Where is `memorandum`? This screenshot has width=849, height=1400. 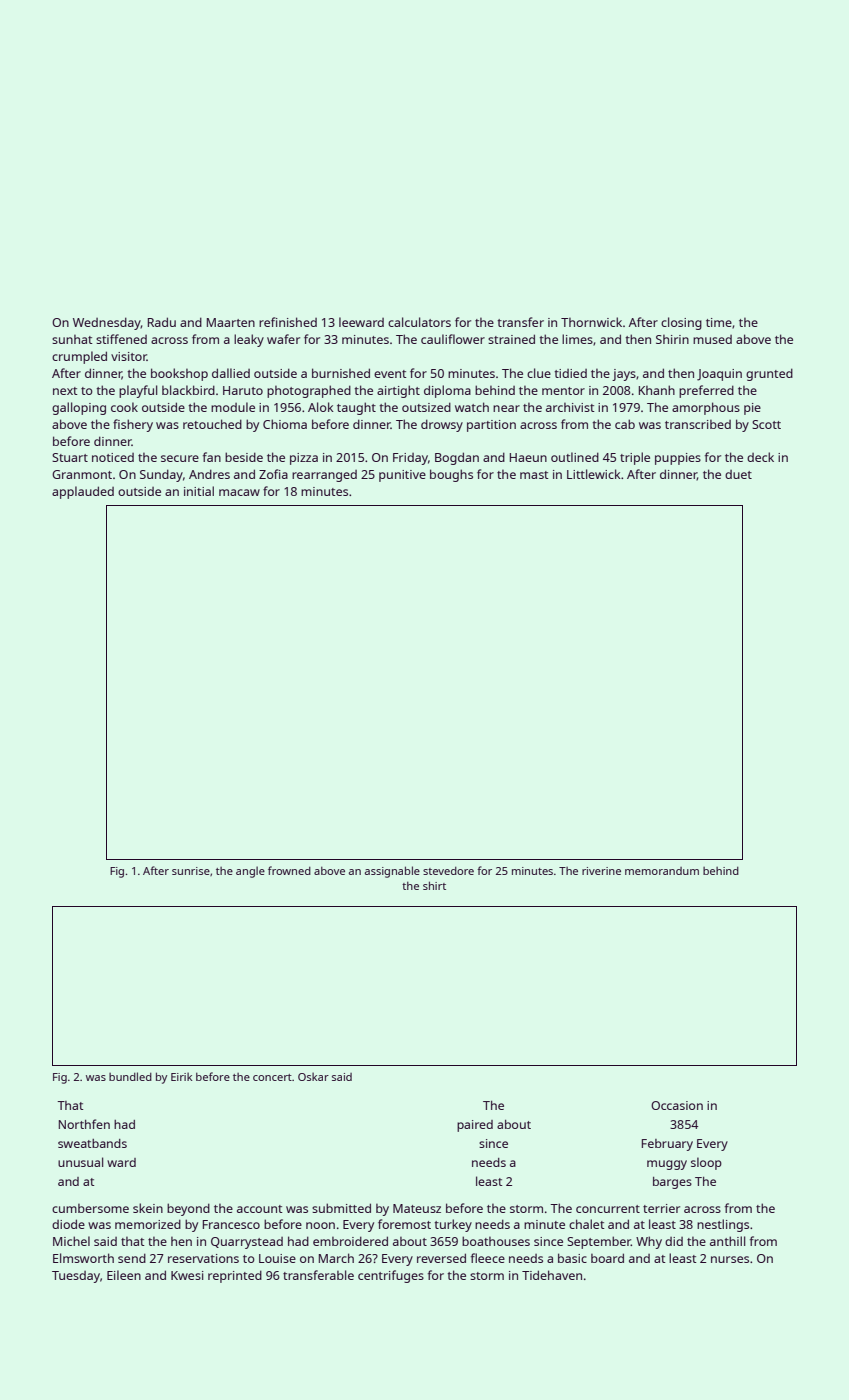 memorandum is located at coordinates (662, 871).
